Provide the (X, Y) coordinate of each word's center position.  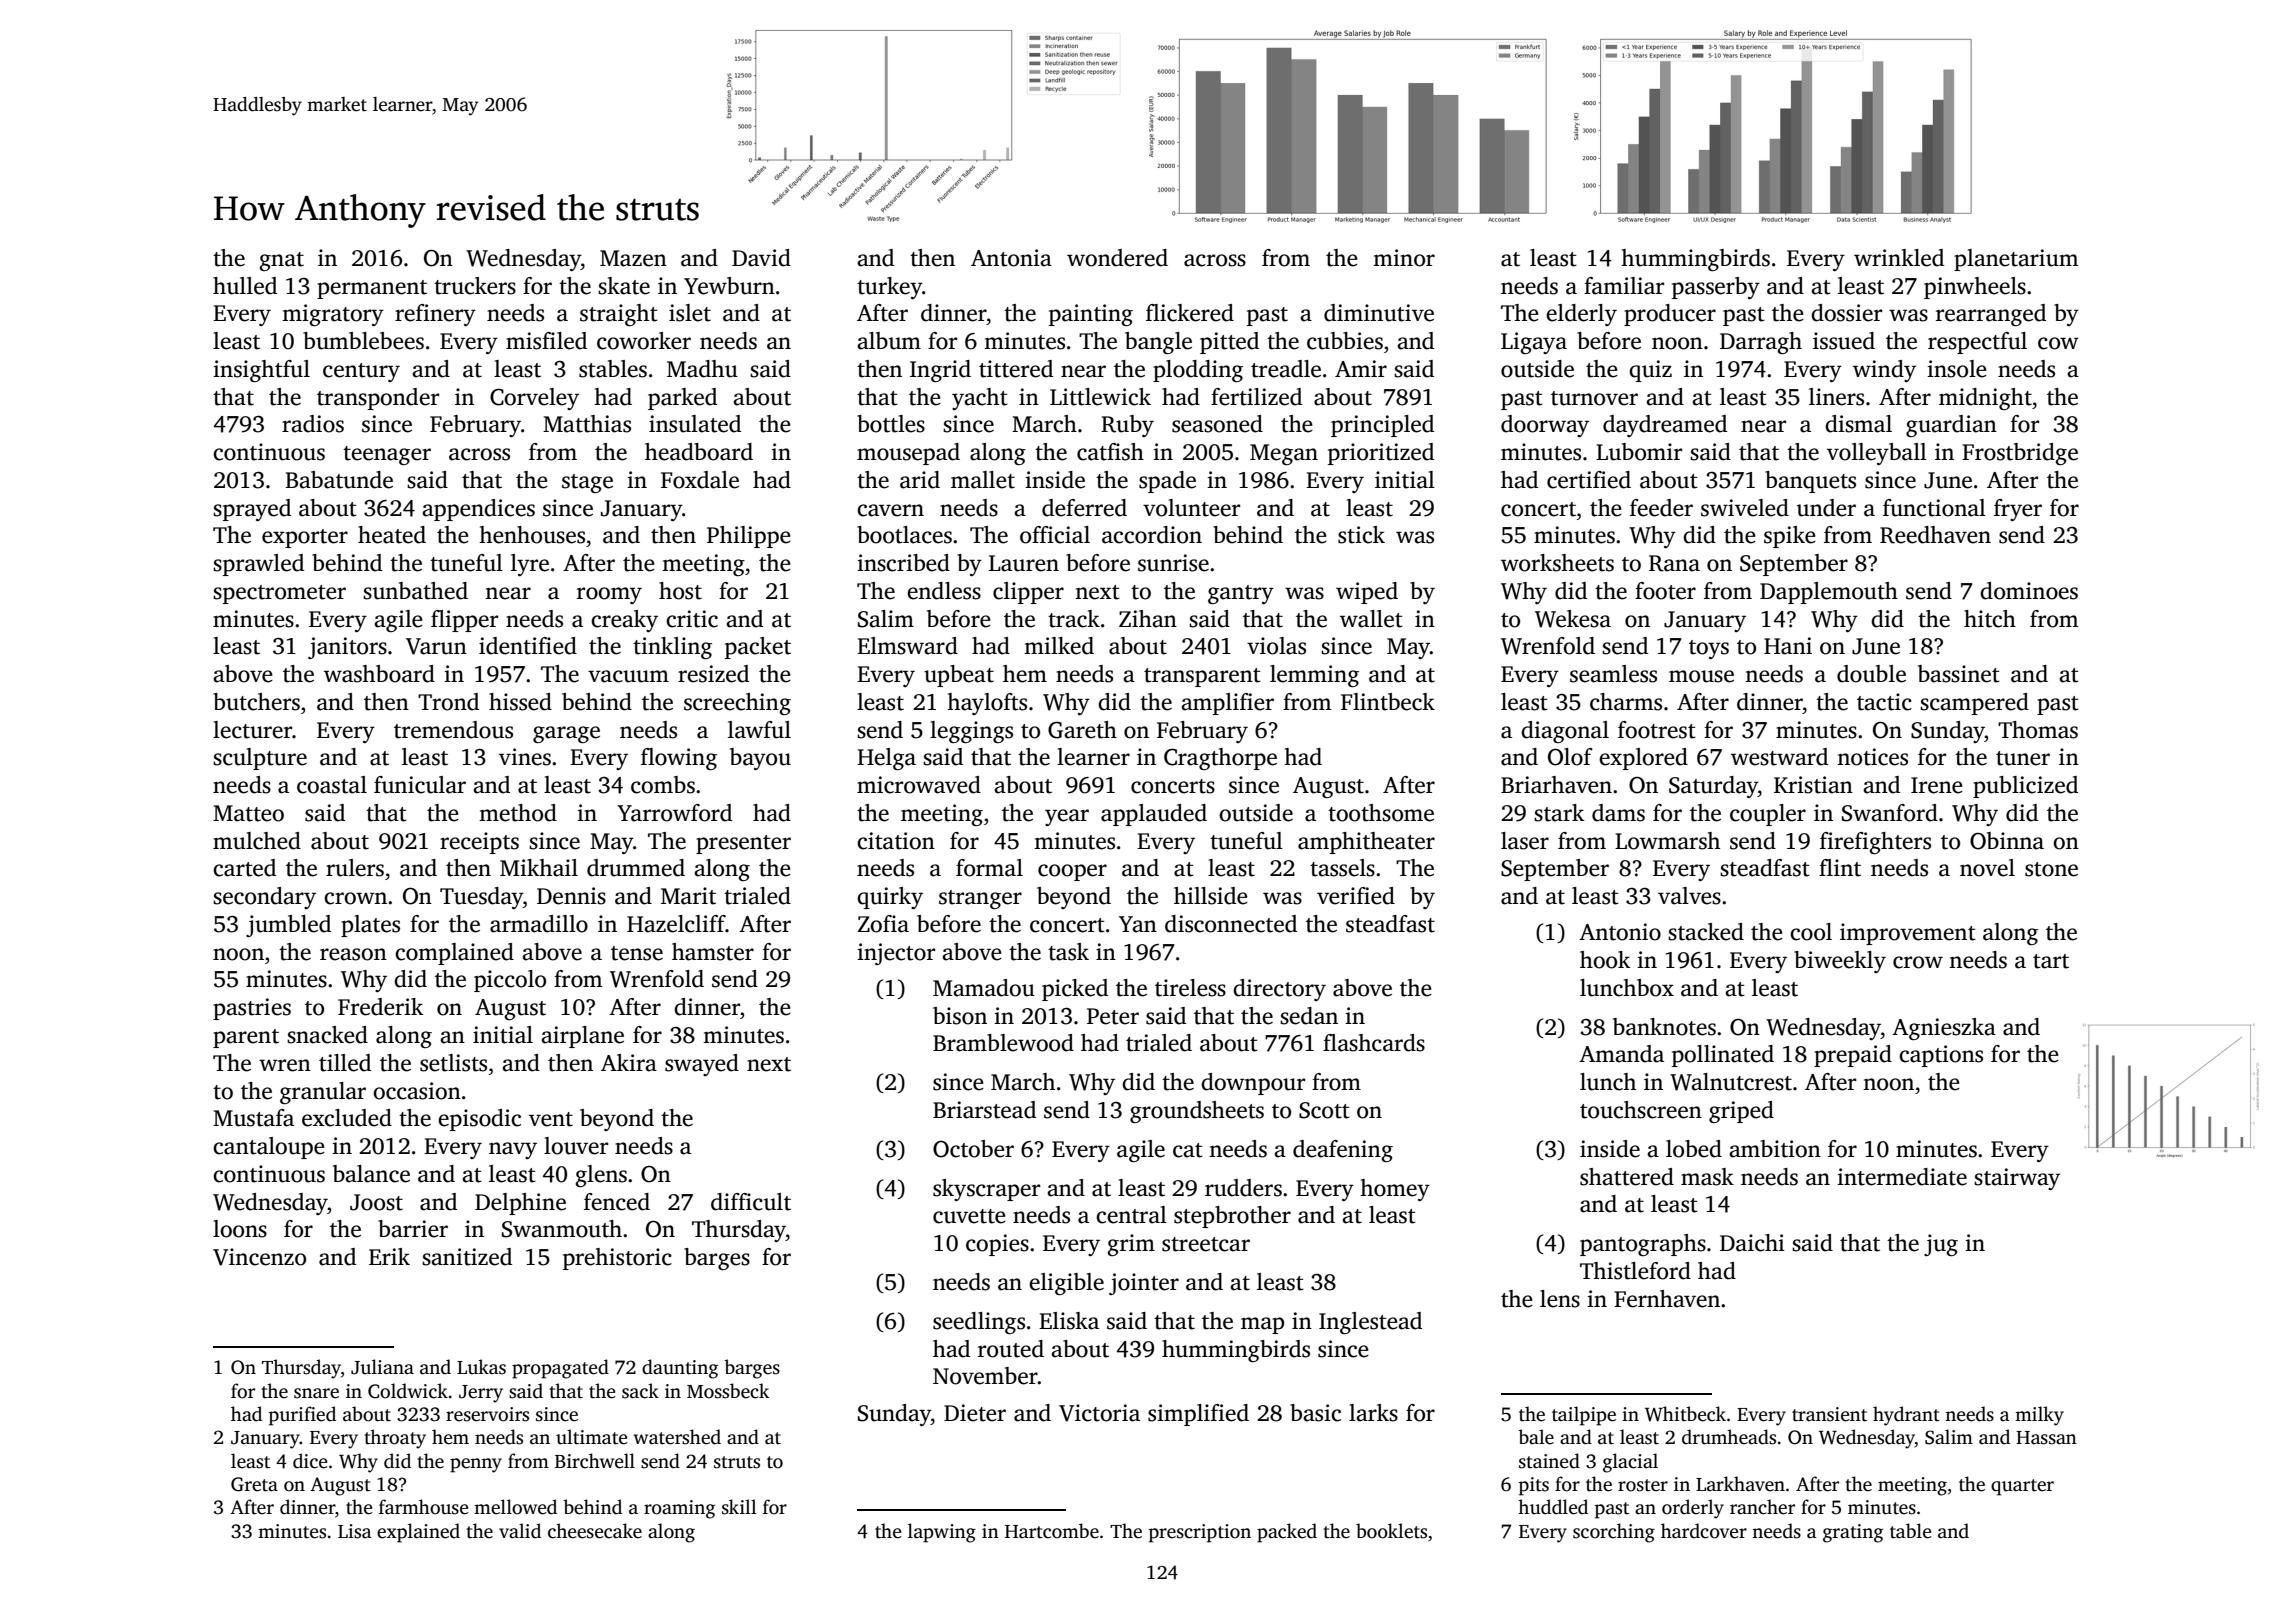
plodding (1198, 371)
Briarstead (984, 1110)
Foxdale (700, 480)
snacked (327, 1035)
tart (2051, 961)
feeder (1661, 508)
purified (302, 1416)
